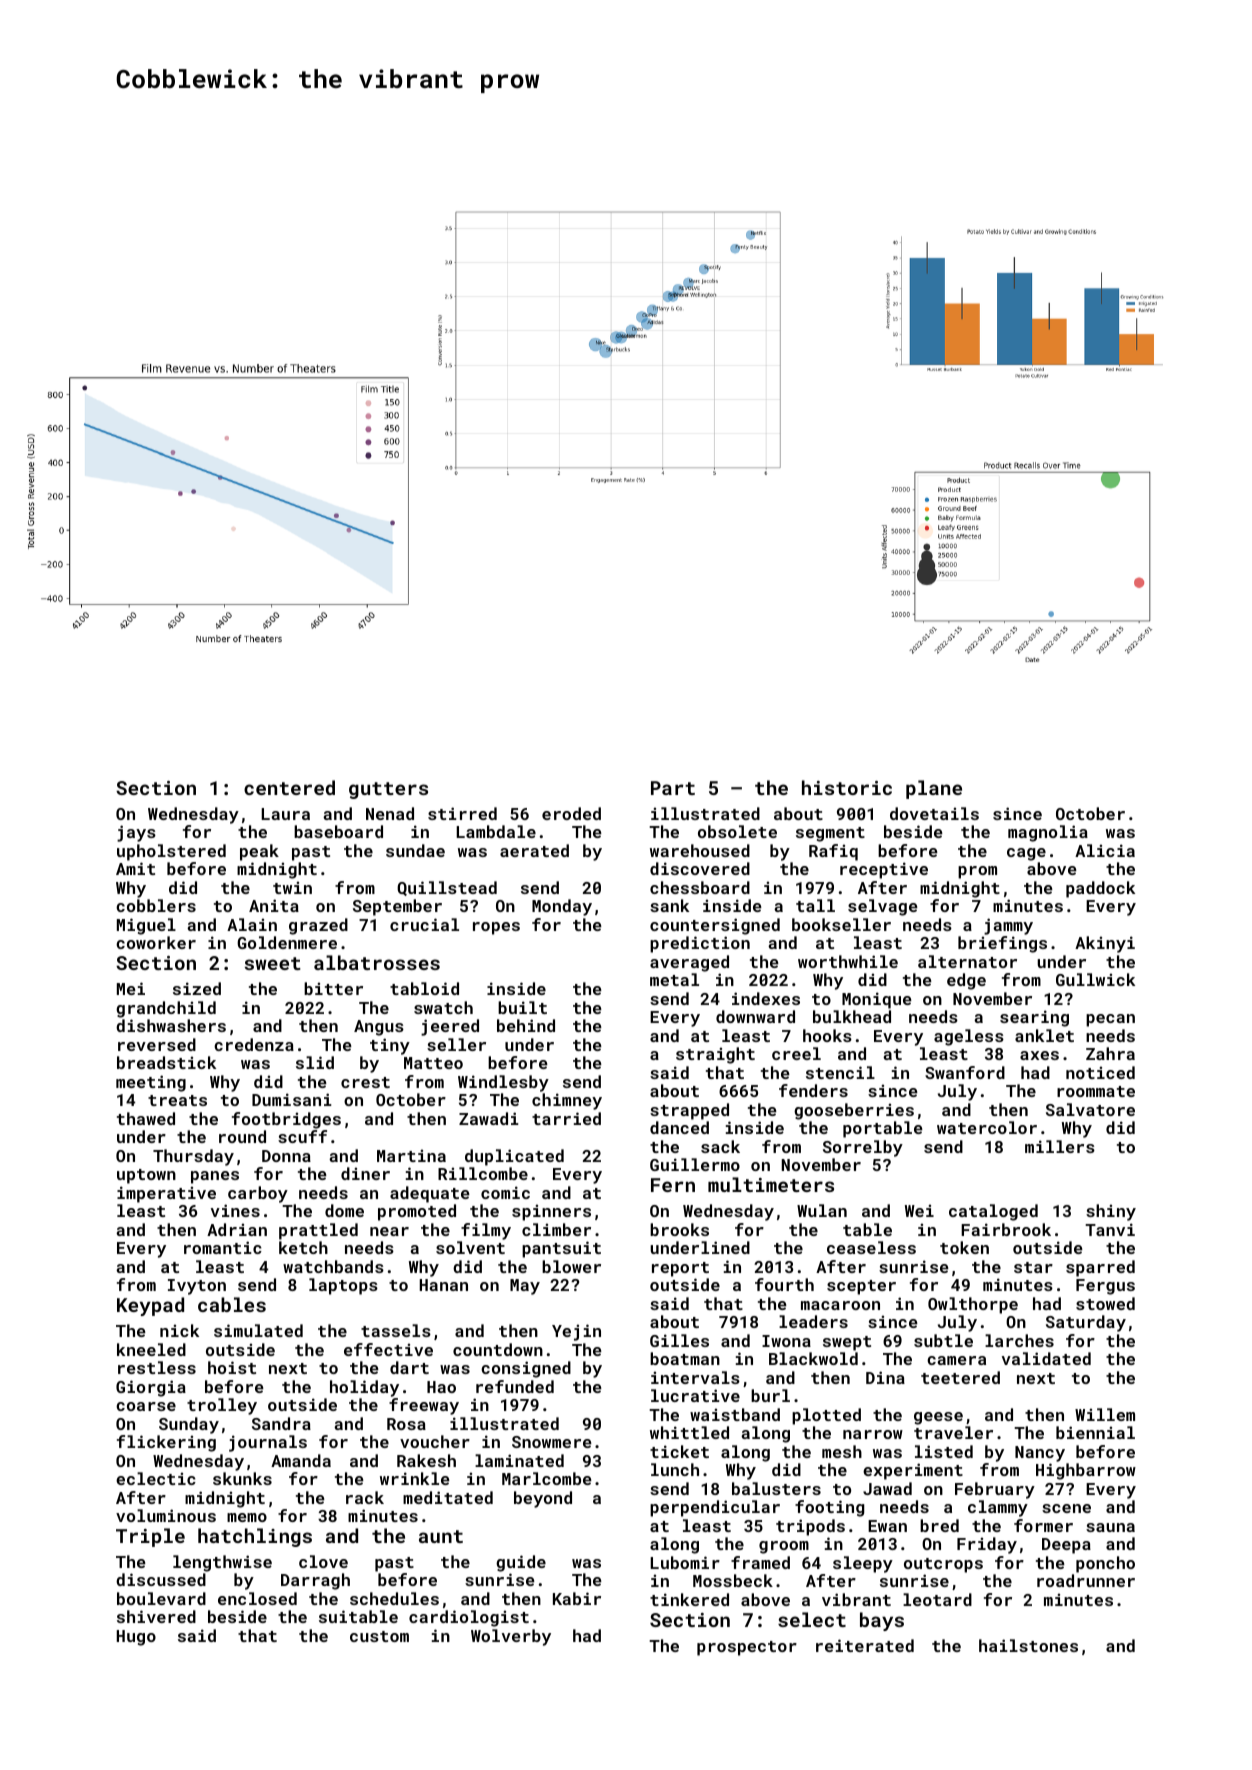 Image resolution: width=1252 pixels, height=1770 pixels. Describe the element at coordinates (286, 1120) in the screenshot. I see `footbridges` at that location.
